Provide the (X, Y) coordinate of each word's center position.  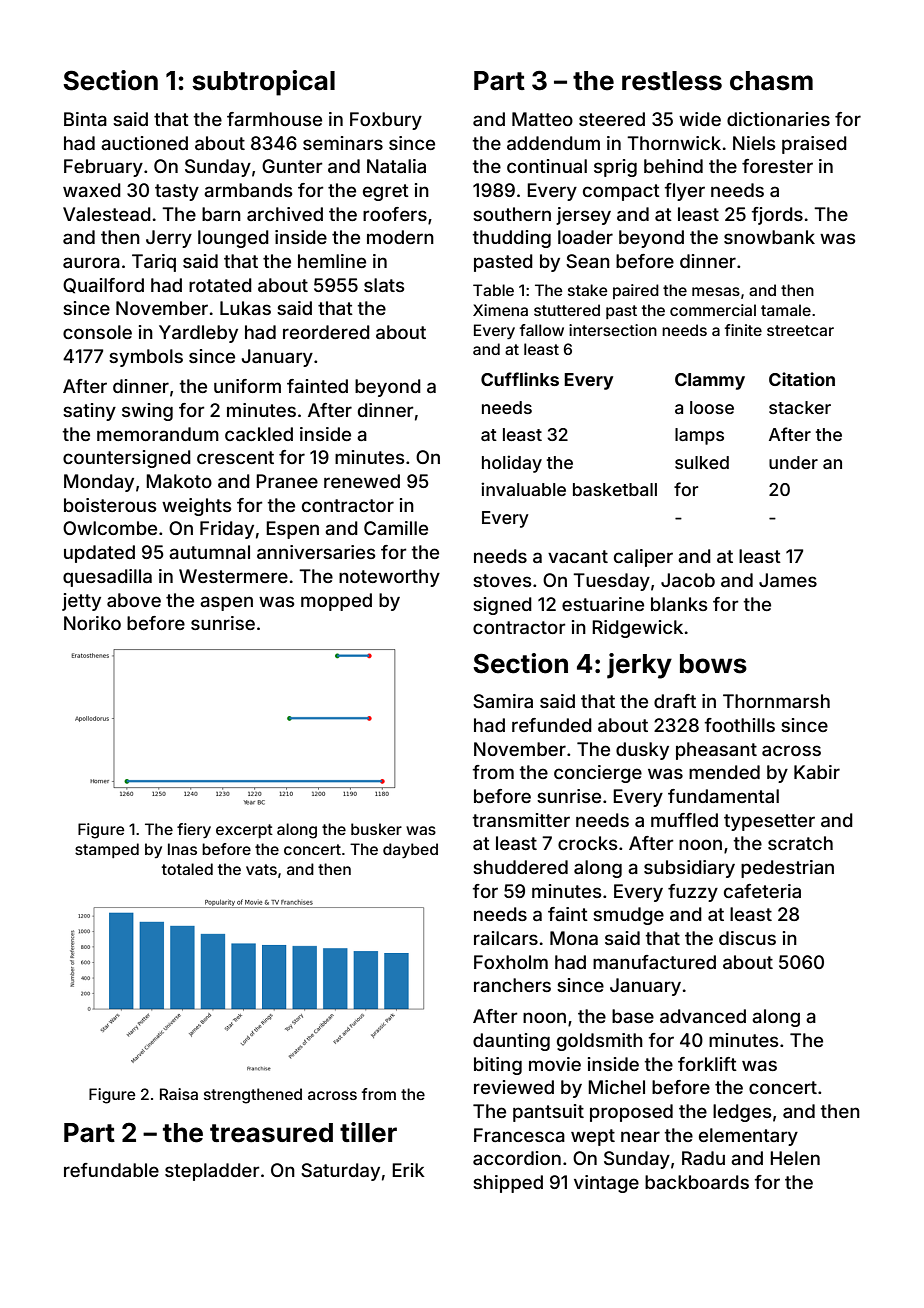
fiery (194, 831)
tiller (368, 1132)
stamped (107, 850)
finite (743, 330)
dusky (642, 751)
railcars (506, 938)
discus (747, 938)
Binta (85, 119)
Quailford (103, 286)
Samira (503, 701)
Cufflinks (520, 379)
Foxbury (386, 121)
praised (814, 145)
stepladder (212, 1172)
